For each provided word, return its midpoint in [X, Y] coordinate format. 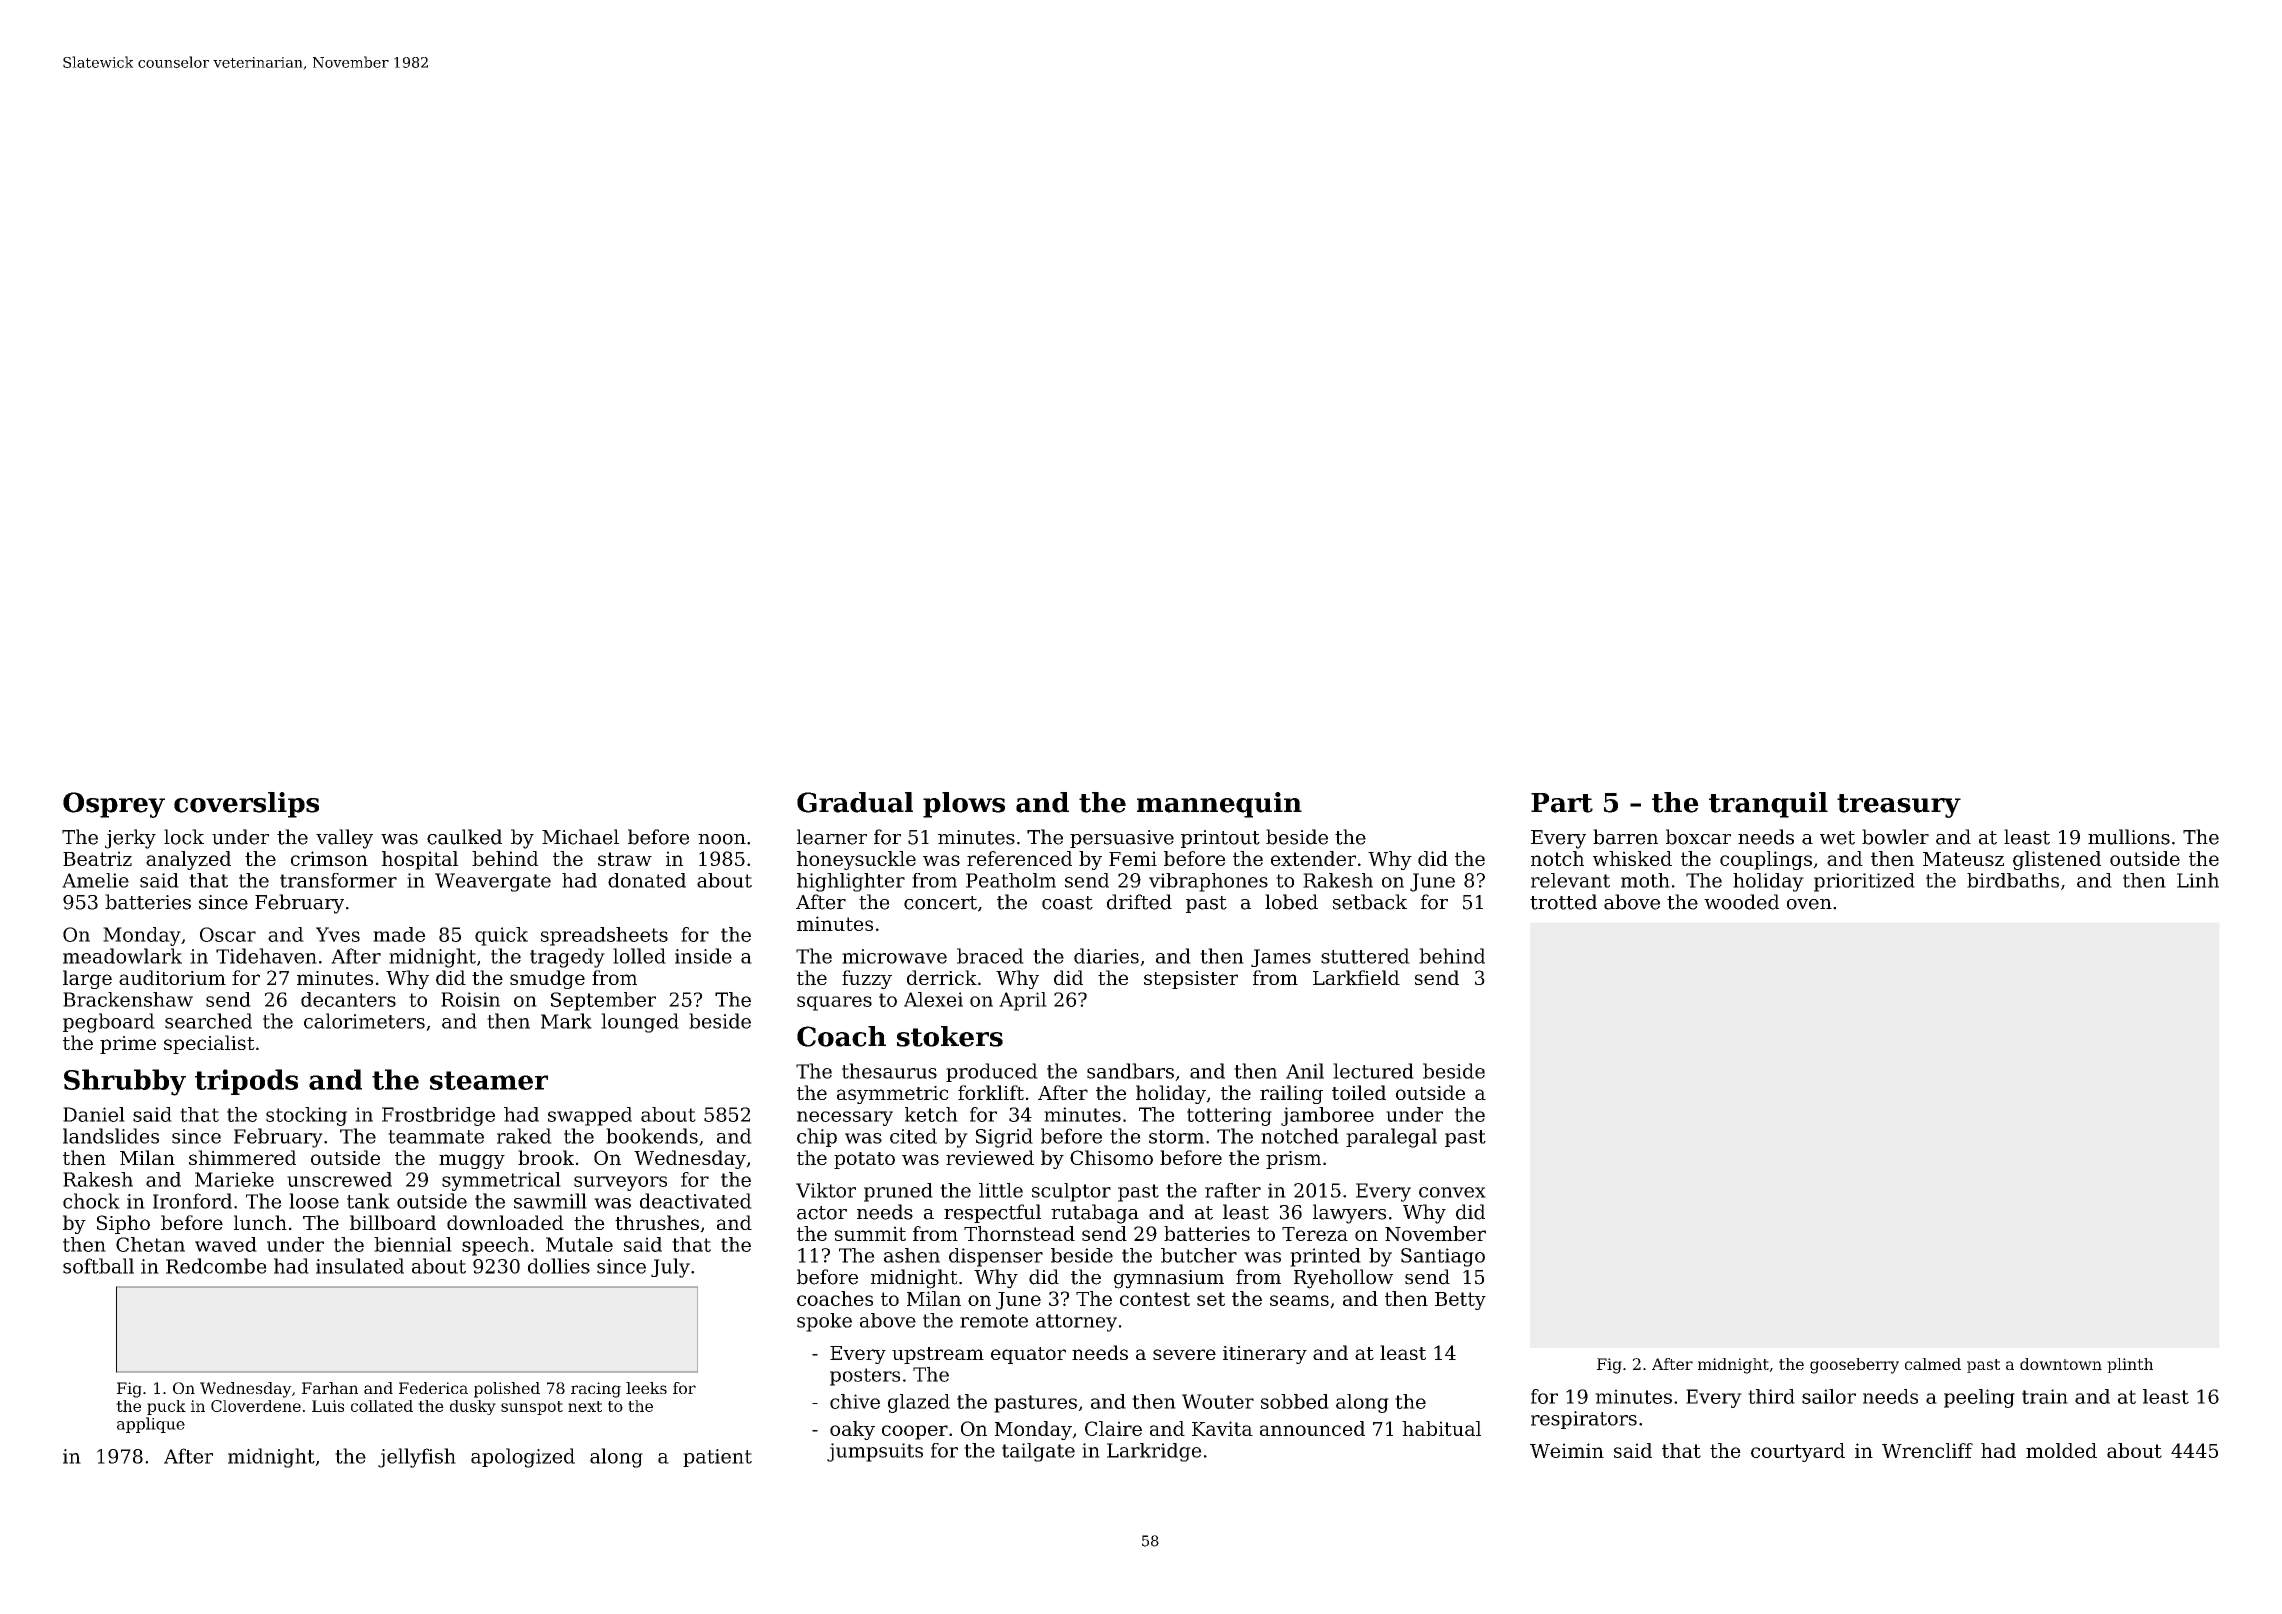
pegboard [109, 1023]
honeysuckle [856, 860]
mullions [2129, 837]
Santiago [1443, 1257]
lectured [1373, 1071]
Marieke [234, 1179]
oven [1809, 904]
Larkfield [1356, 977]
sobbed [1295, 1401]
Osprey [114, 805]
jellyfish [417, 1458]
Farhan [330, 1388]
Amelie [95, 880]
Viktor [826, 1190]
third [1771, 1396]
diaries [1106, 956]
